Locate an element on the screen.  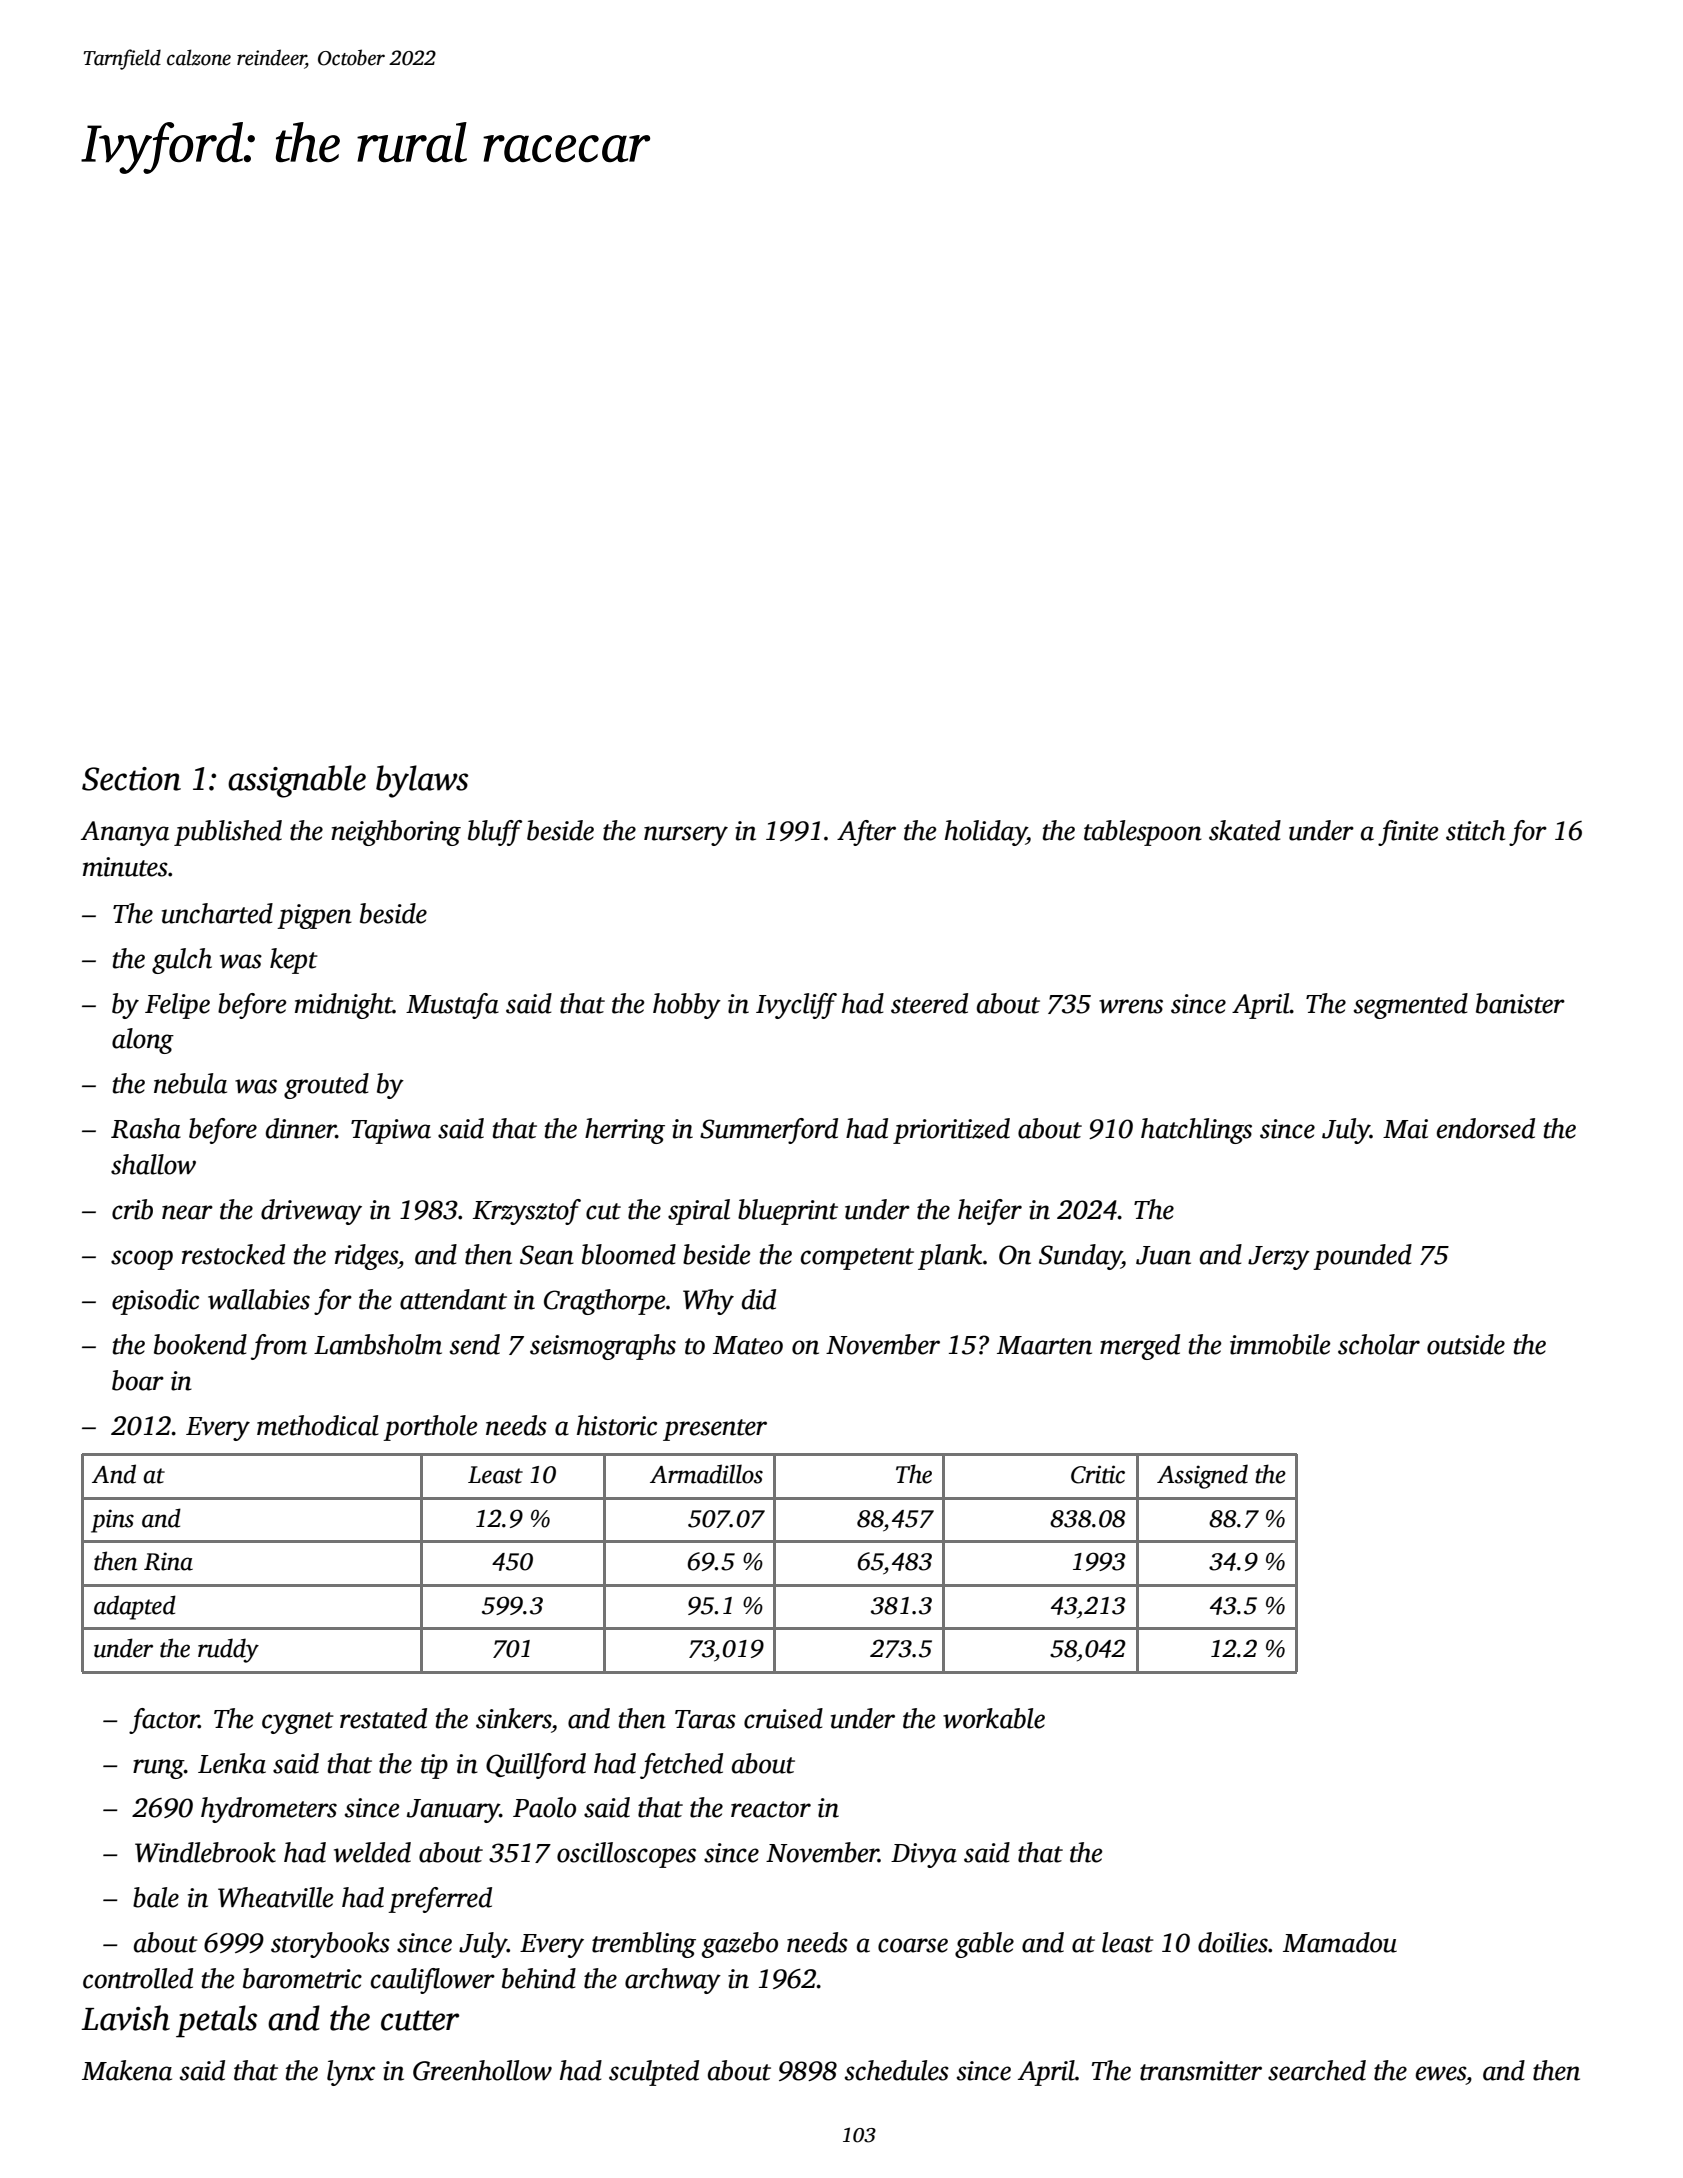
storybooks is located at coordinates (330, 1945).
